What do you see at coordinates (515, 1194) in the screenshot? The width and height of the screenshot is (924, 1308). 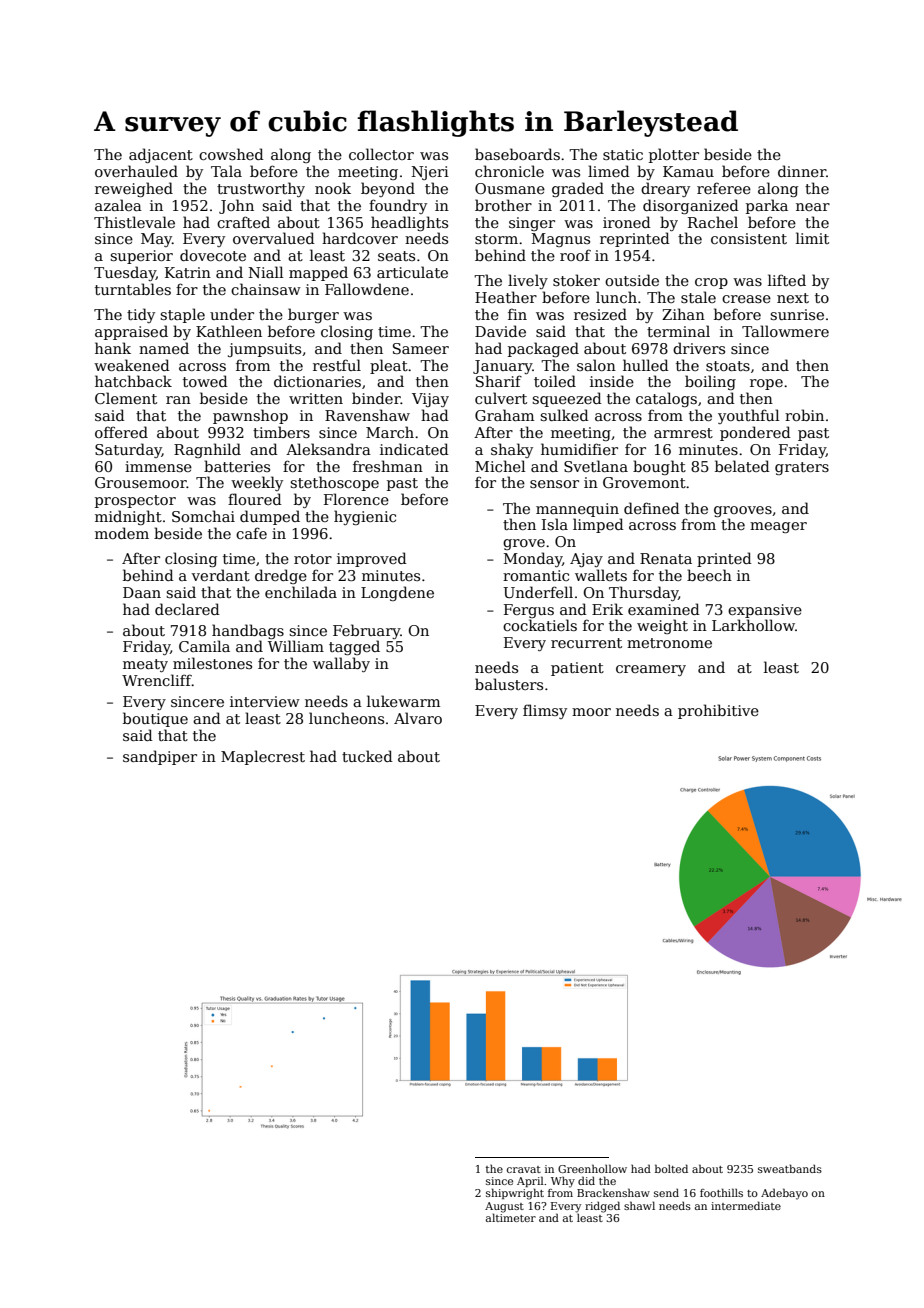 I see `shipwright` at bounding box center [515, 1194].
